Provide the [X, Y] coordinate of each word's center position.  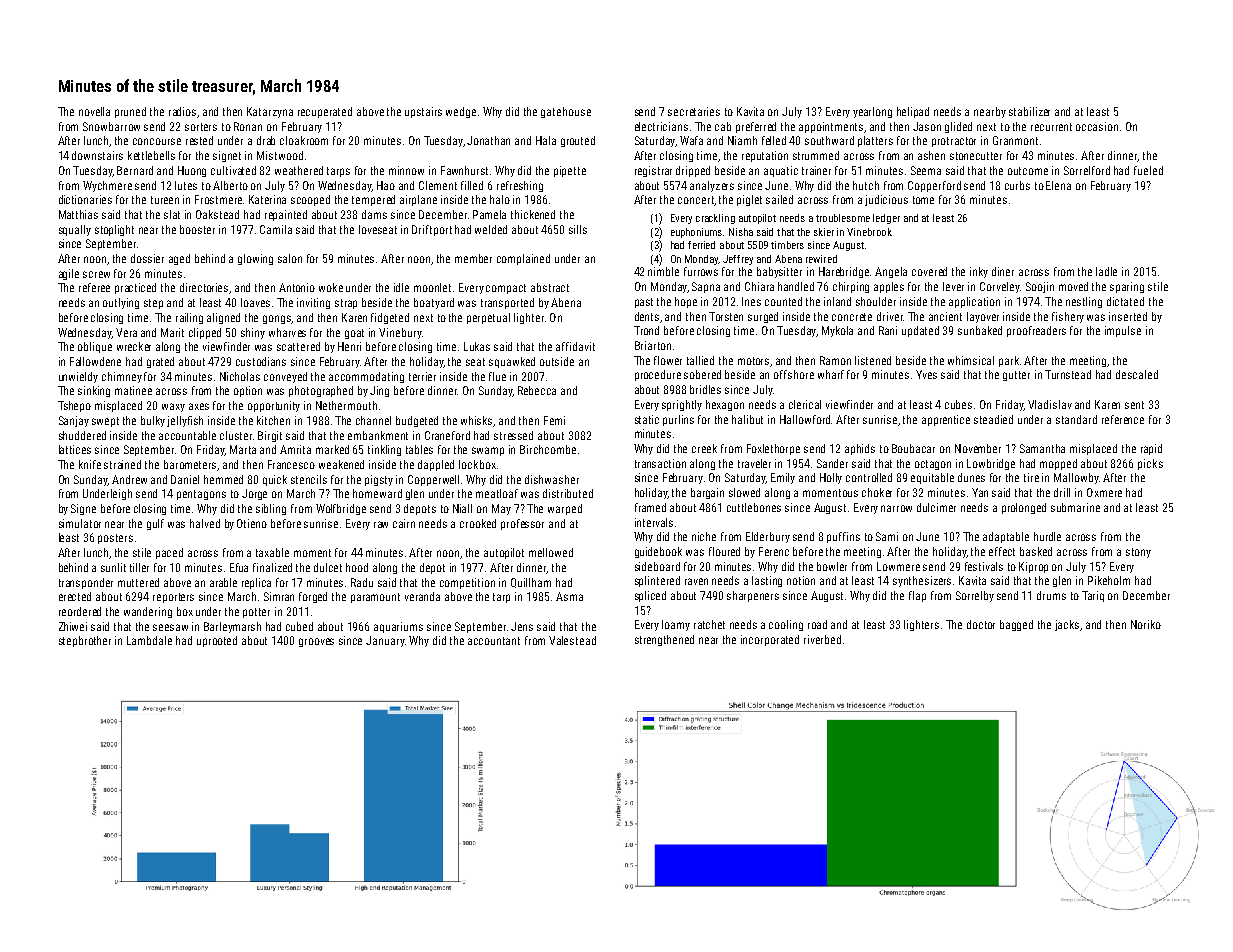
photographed [321, 391]
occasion [1097, 126]
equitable [932, 478]
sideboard [657, 566]
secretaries [694, 111]
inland [837, 301]
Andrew [129, 479]
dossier [147, 258]
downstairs [97, 155]
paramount [375, 598]
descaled [1137, 374]
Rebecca [537, 390]
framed [650, 507]
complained [523, 259]
